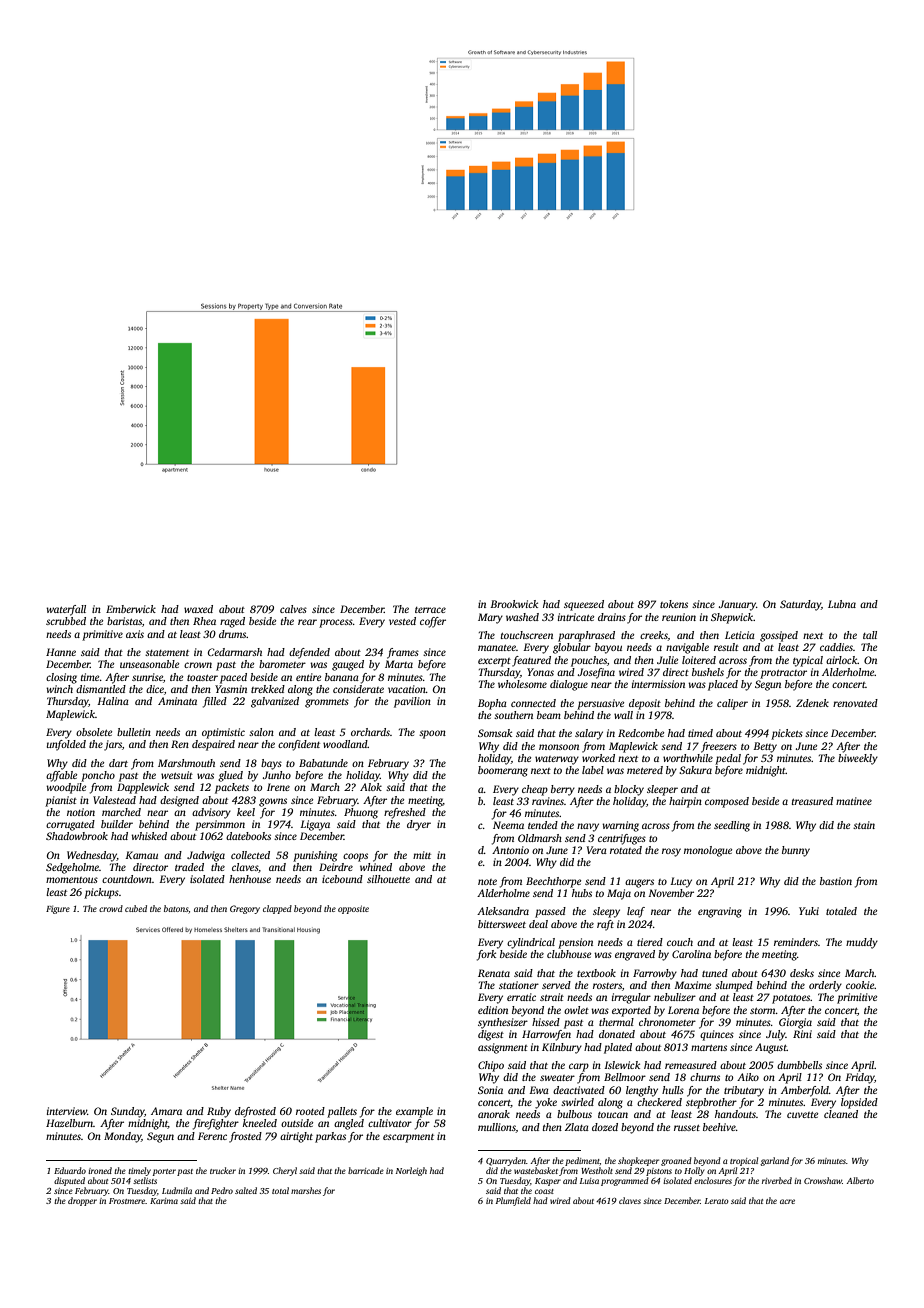 The height and width of the screenshot is (1308, 924). What do you see at coordinates (72, 868) in the screenshot?
I see `Sedgeholme` at bounding box center [72, 868].
